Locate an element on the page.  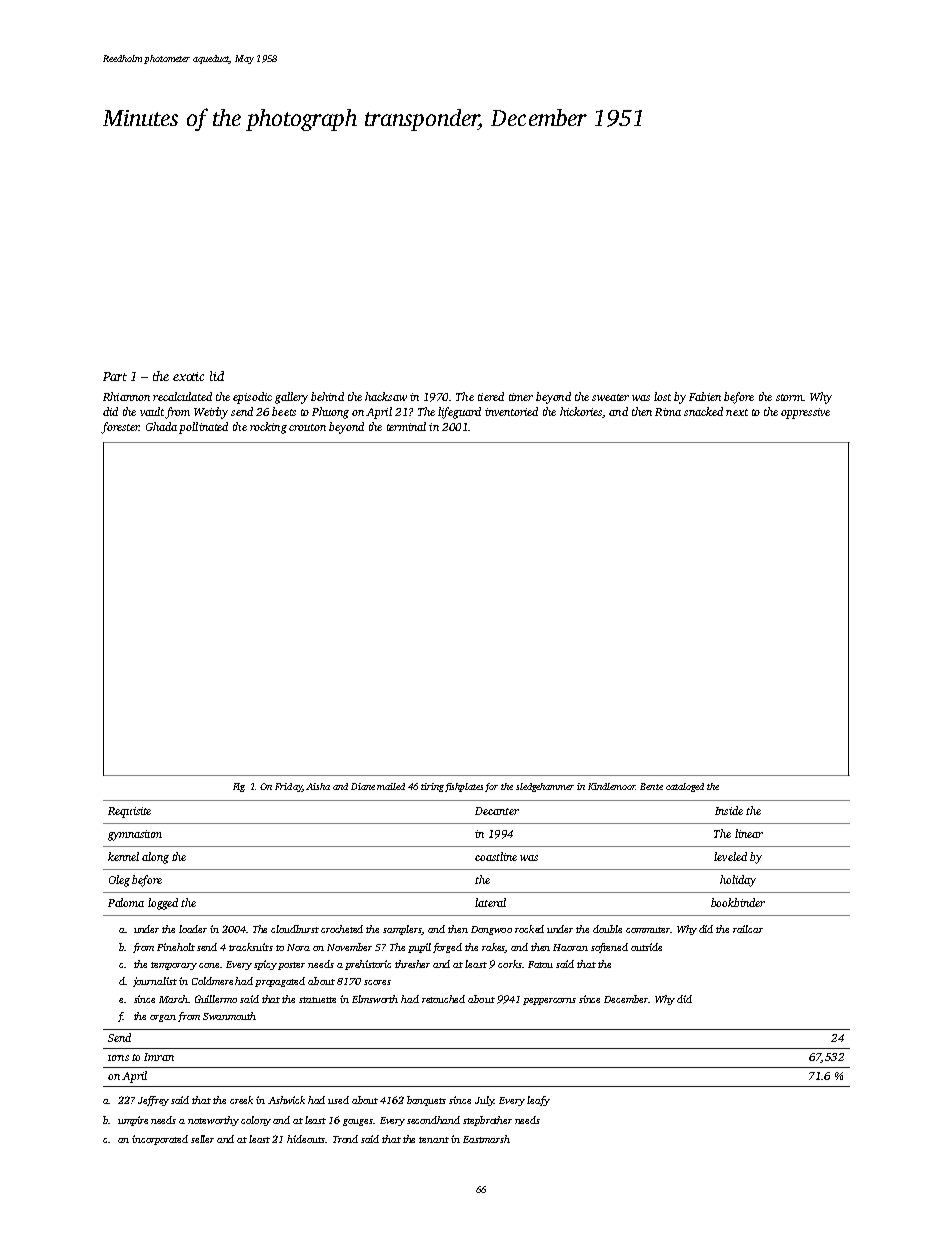
urns is located at coordinates (118, 1058).
